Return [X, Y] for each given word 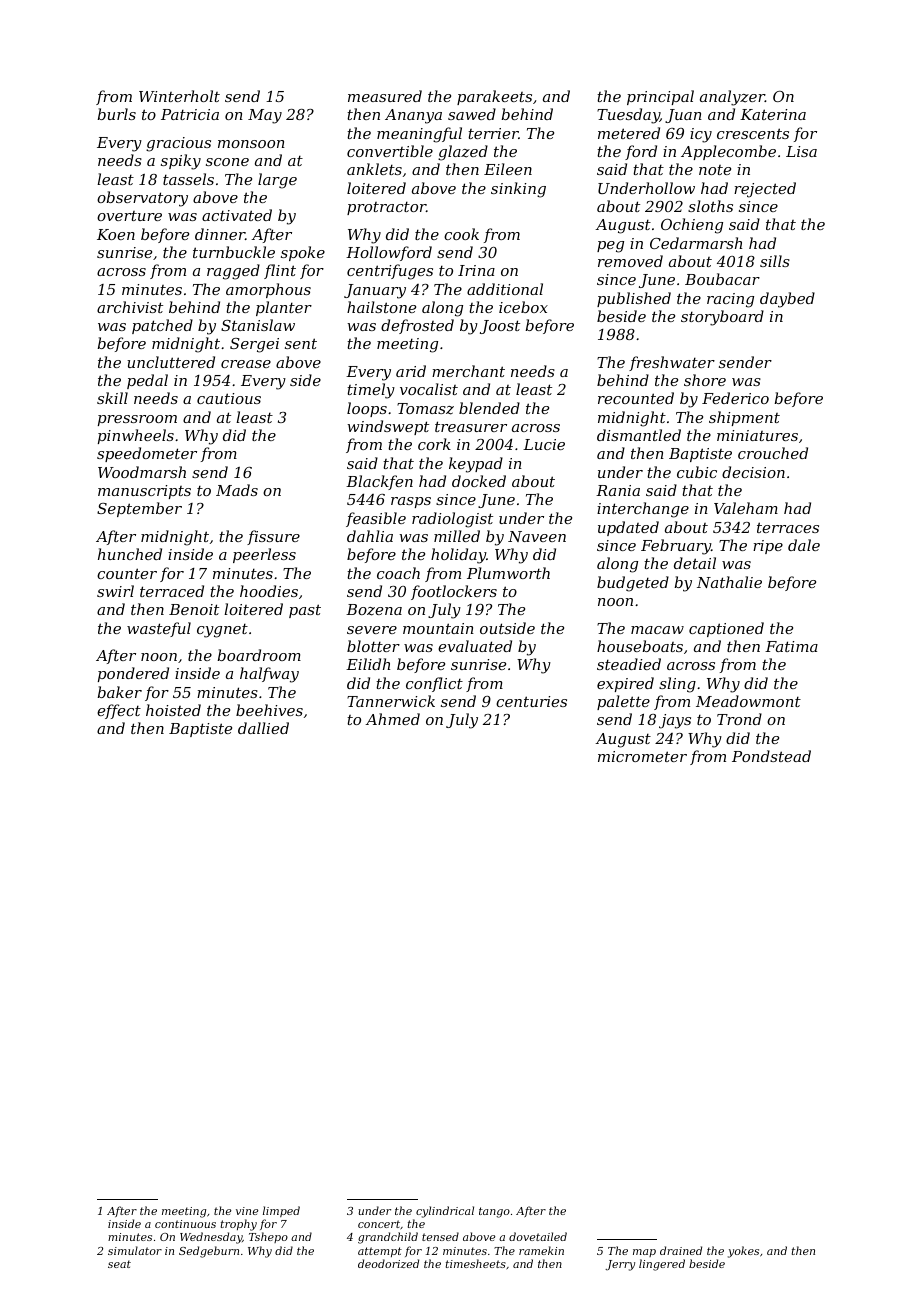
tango [494, 1212]
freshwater [672, 363]
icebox [523, 307]
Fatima [791, 646]
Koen [116, 234]
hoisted [173, 710]
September [139, 509]
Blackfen [379, 482]
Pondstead [771, 756]
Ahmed [392, 719]
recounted [636, 398]
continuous [185, 1224]
